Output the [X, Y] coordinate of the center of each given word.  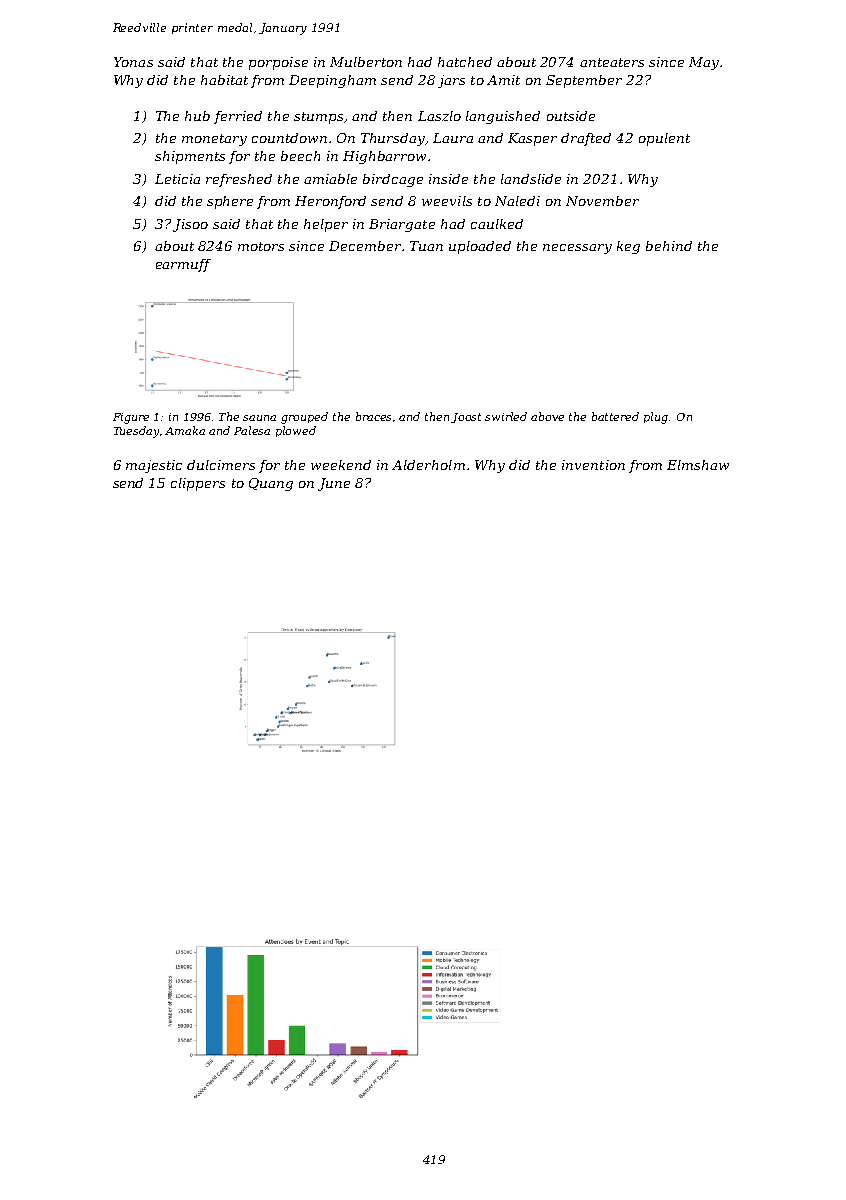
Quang [271, 484]
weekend [341, 465]
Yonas [133, 62]
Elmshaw [698, 465]
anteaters [612, 62]
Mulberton [366, 62]
